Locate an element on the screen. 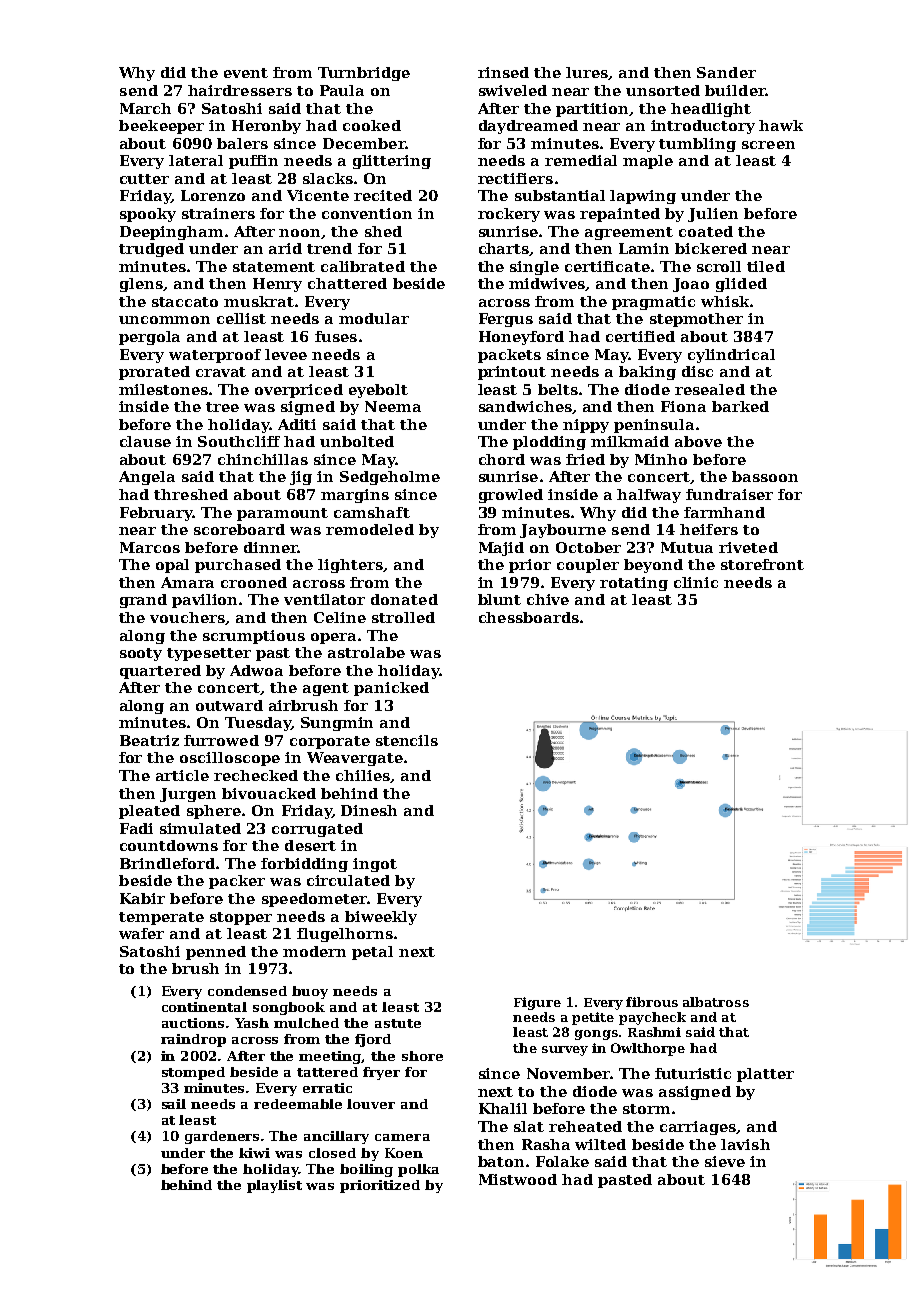 The width and height of the screenshot is (924, 1308). storefront is located at coordinates (762, 564).
